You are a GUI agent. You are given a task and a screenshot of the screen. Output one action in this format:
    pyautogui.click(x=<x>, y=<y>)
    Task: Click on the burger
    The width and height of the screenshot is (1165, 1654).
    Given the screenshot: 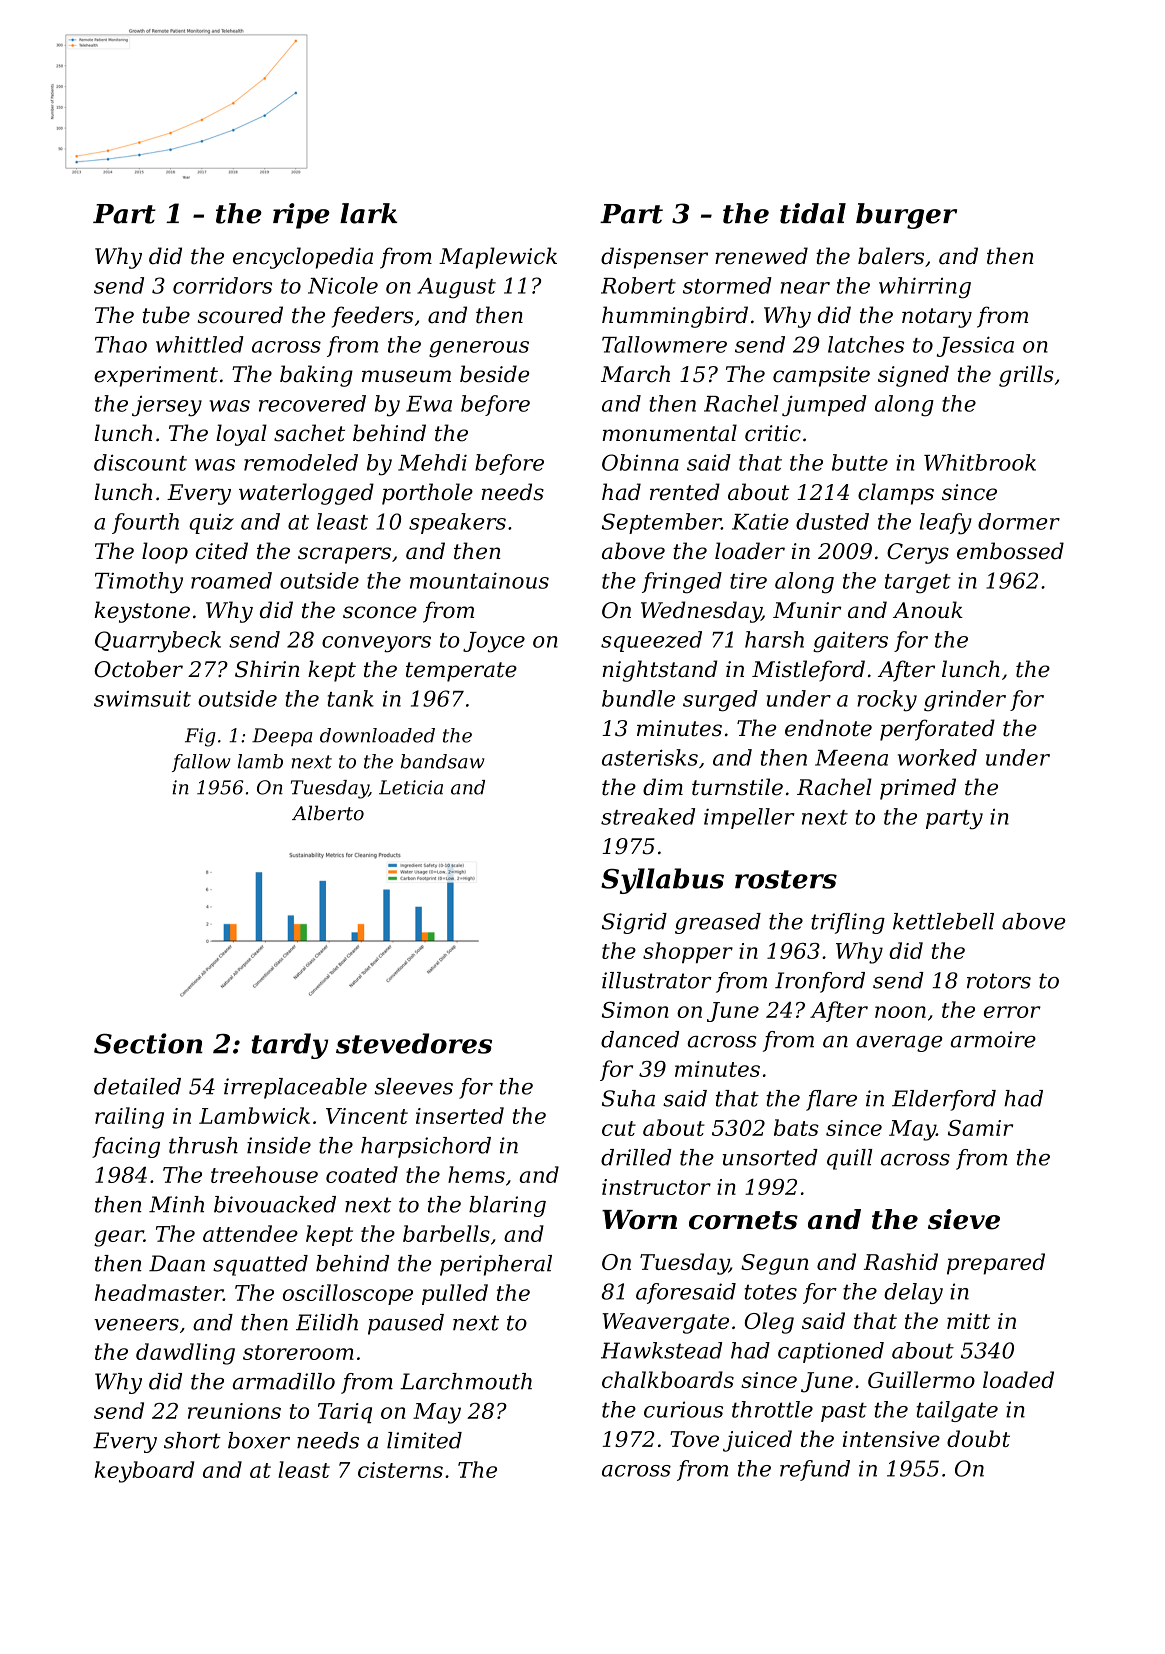 What is the action you would take?
    pyautogui.click(x=906, y=216)
